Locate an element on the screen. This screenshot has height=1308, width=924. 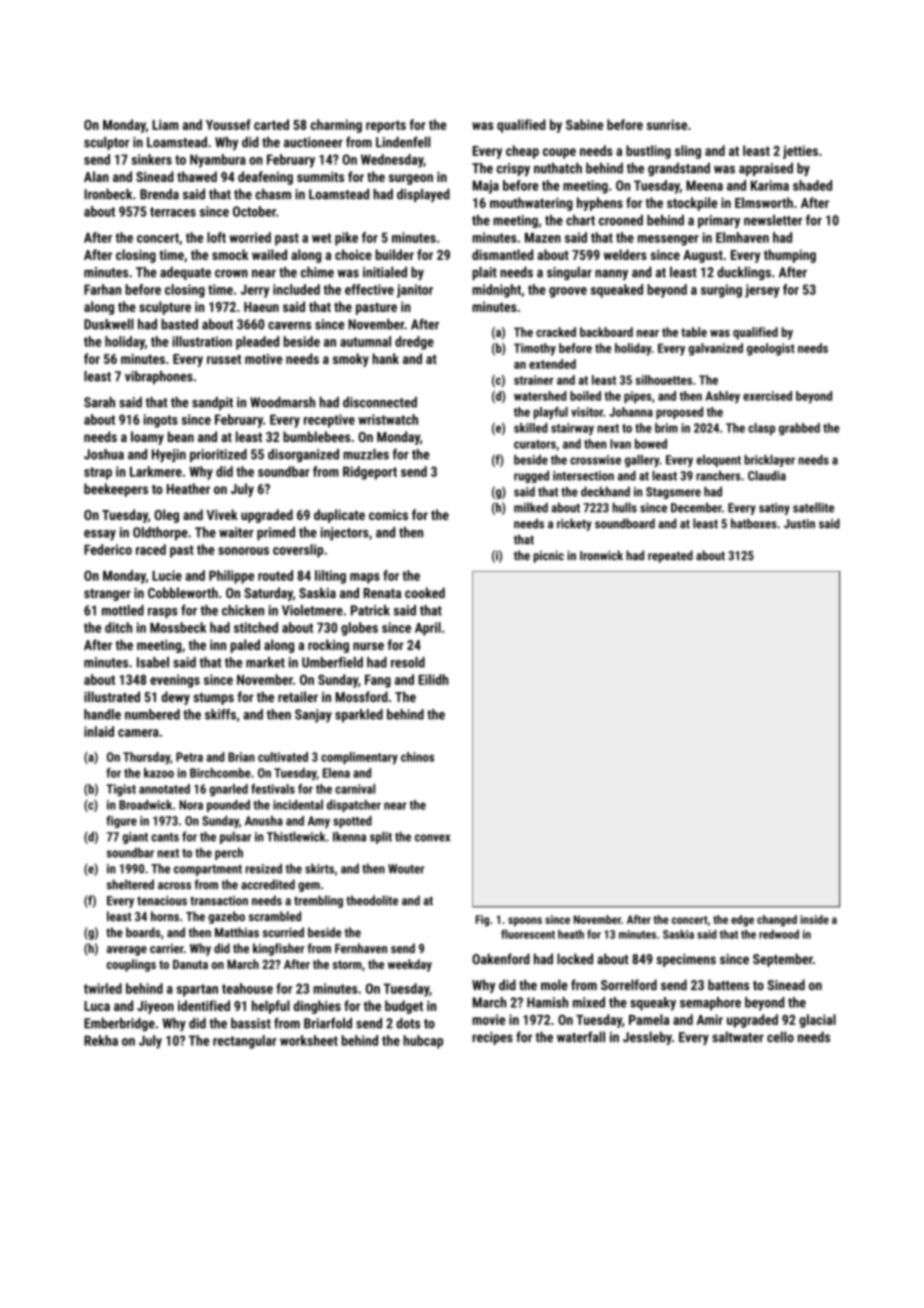
displayed is located at coordinates (423, 195).
